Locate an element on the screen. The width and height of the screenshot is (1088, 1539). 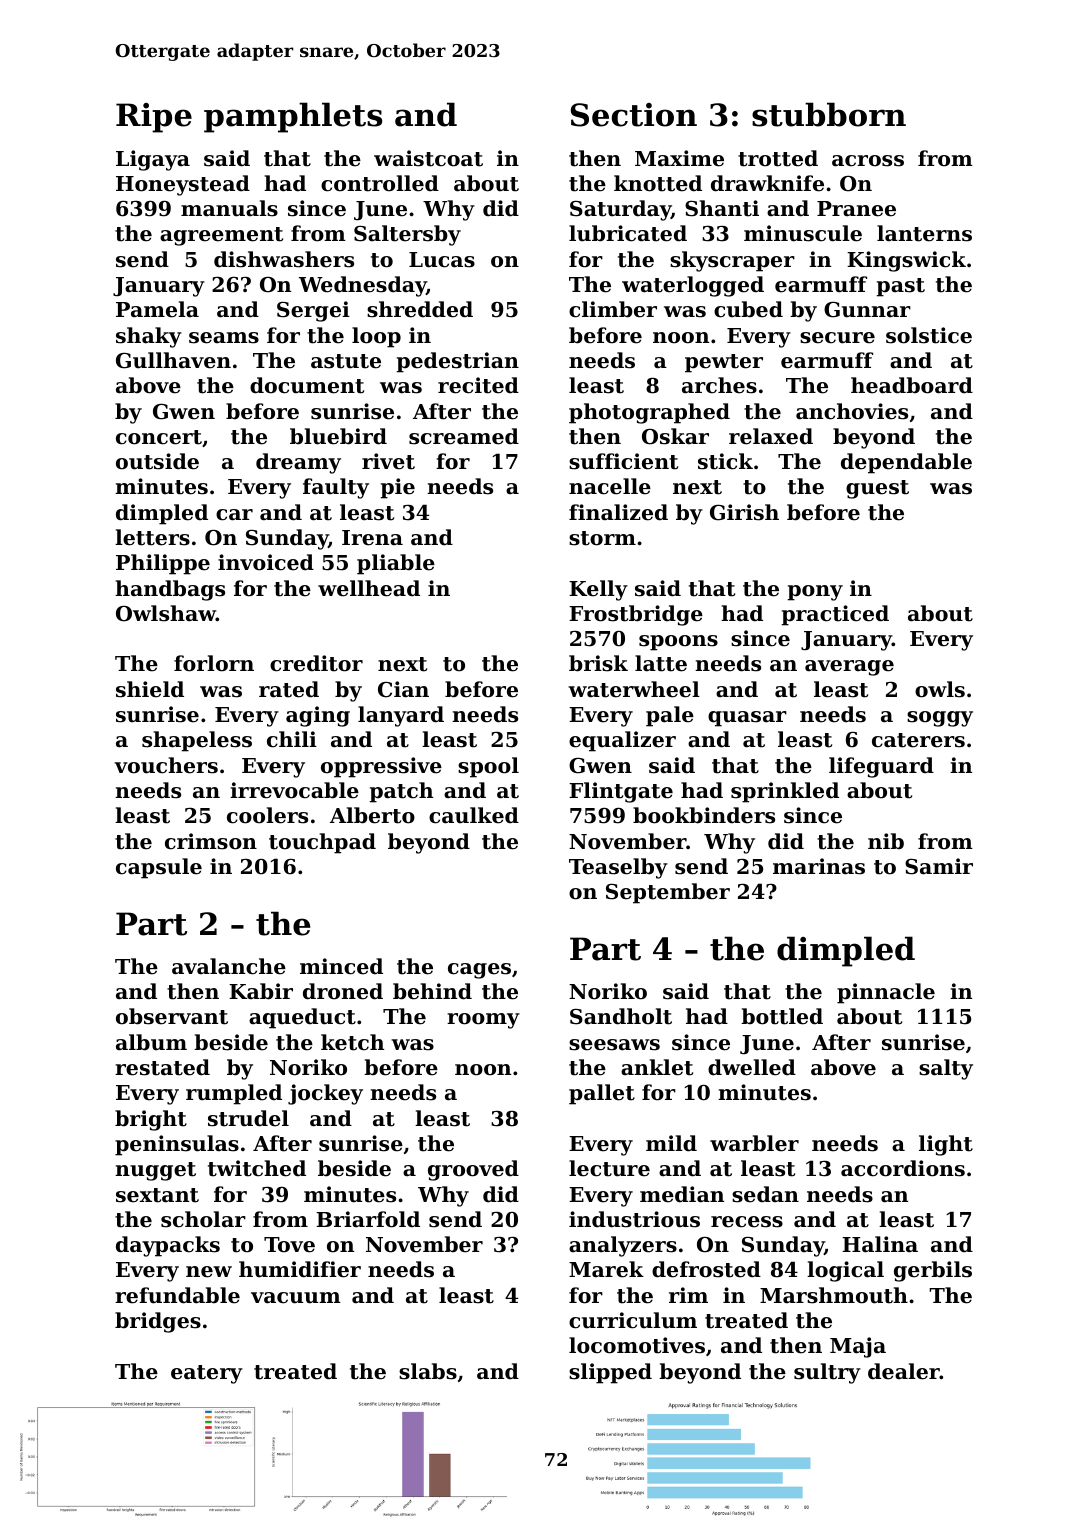
pinnacle is located at coordinates (886, 993).
